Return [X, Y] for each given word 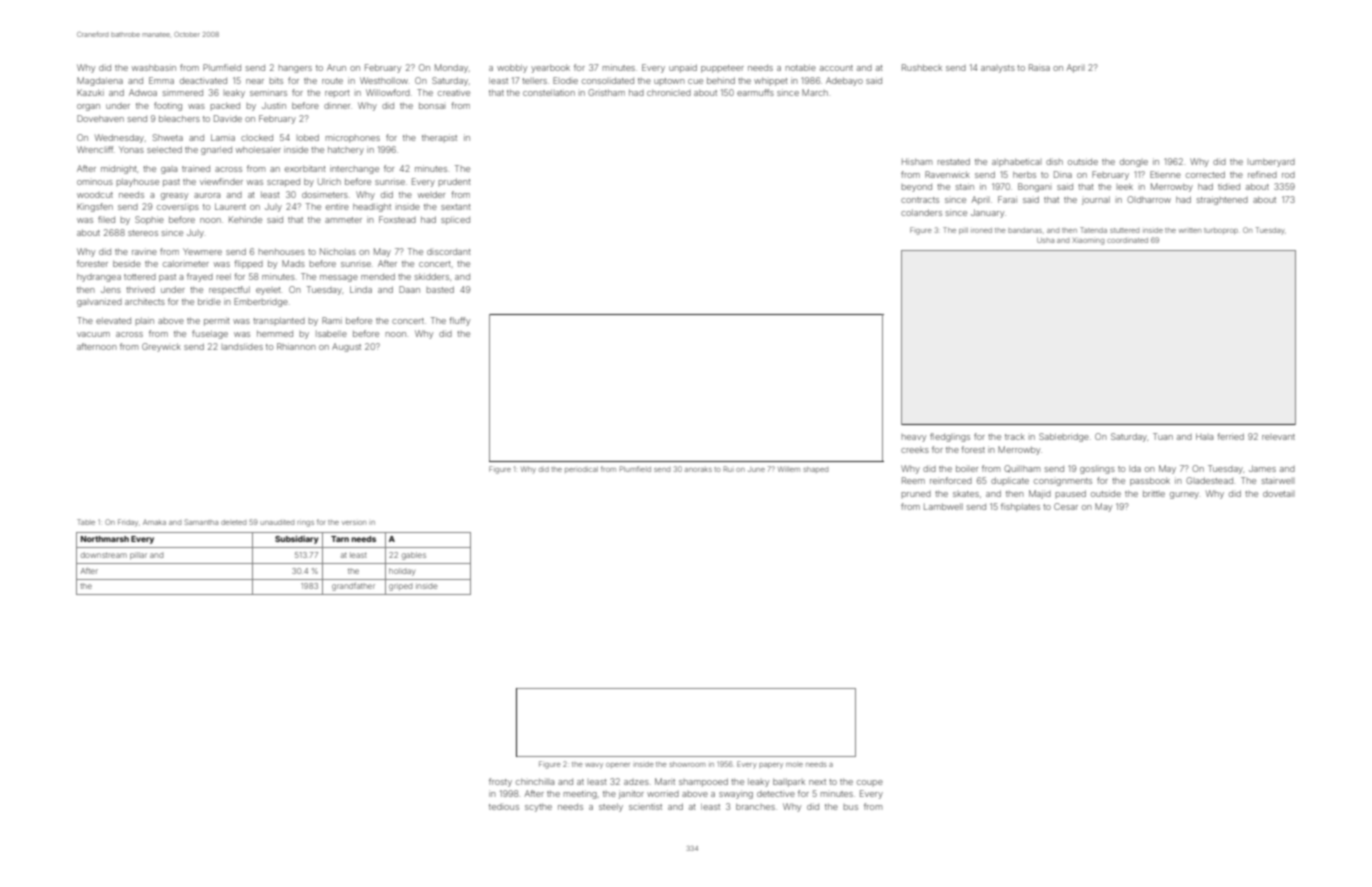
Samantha [201, 522]
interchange [354, 169]
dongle [1134, 162]
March [815, 92]
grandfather [353, 587]
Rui [729, 469]
